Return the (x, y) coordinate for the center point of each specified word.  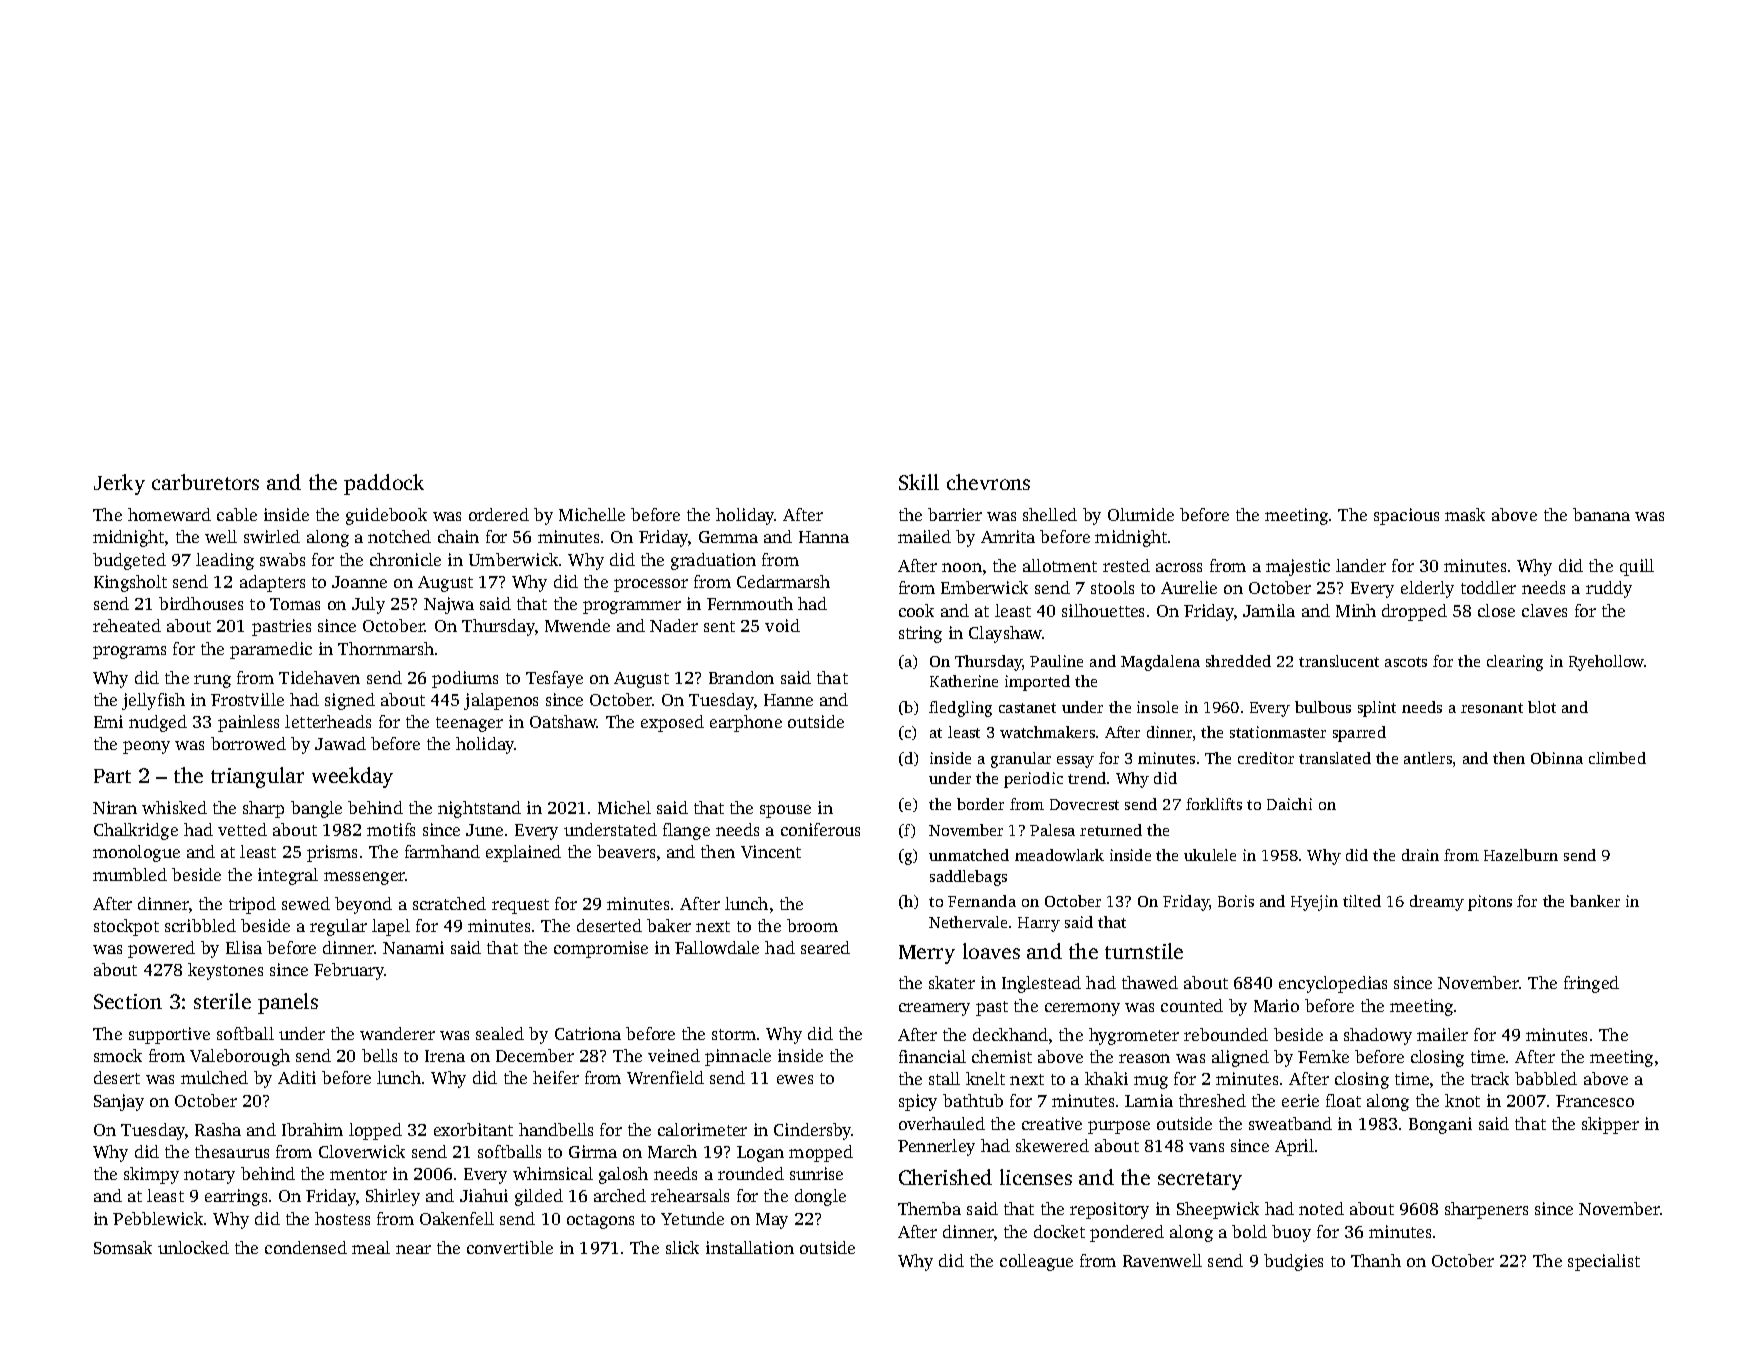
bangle (316, 809)
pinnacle (738, 1057)
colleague (1036, 1262)
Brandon (741, 677)
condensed (306, 1247)
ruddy (1609, 589)
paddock (384, 484)
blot (1542, 707)
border (980, 804)
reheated (127, 625)
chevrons (988, 482)
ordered (499, 514)
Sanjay (119, 1102)
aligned (1240, 1058)
